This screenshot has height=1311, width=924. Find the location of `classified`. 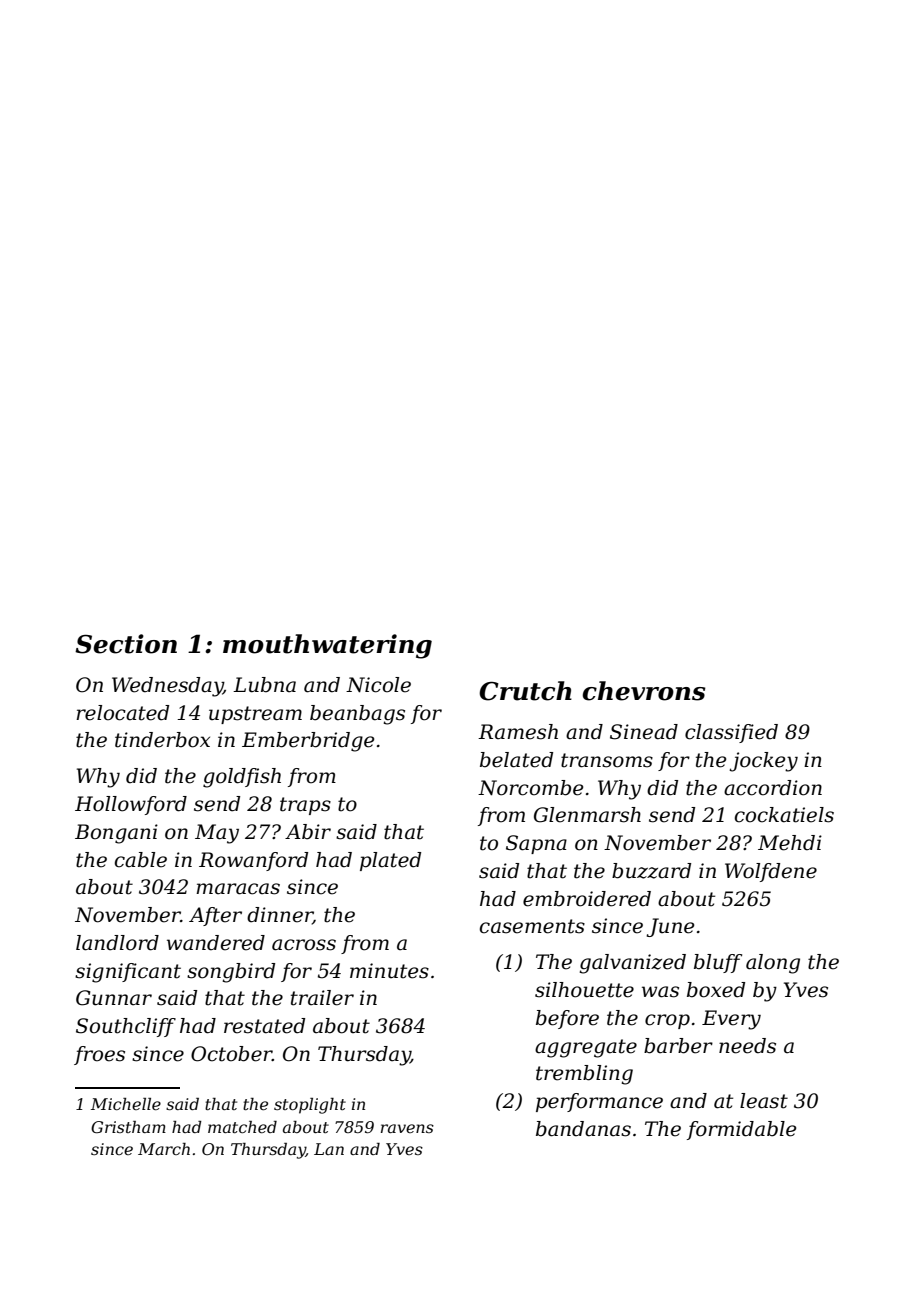

classified is located at coordinates (731, 733).
